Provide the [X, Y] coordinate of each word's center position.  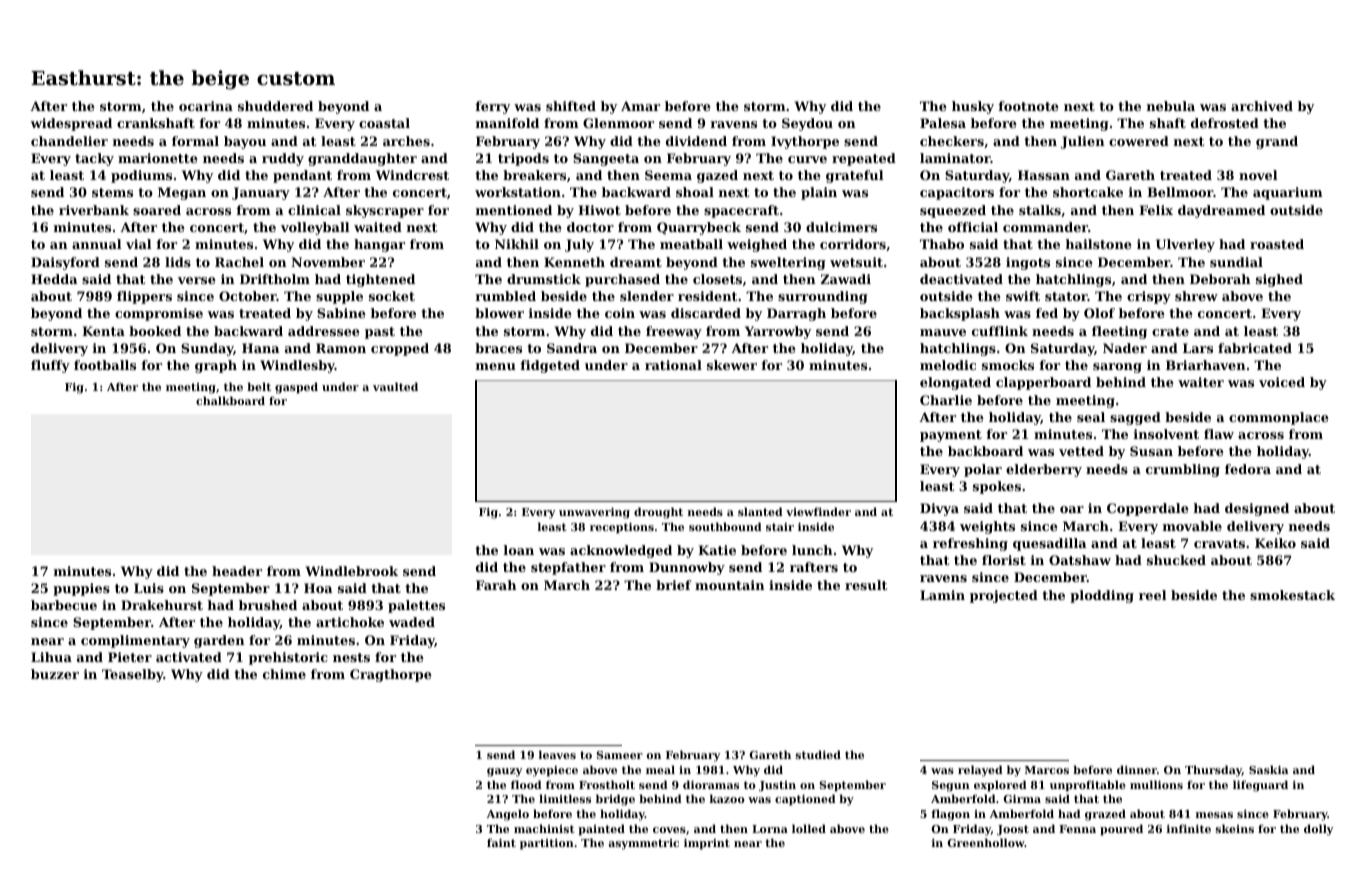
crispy [1149, 297]
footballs [105, 365]
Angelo [508, 815]
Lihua [51, 657]
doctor [590, 227]
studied [818, 754]
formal [195, 141]
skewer [732, 365]
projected [1004, 596]
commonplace [1279, 418]
